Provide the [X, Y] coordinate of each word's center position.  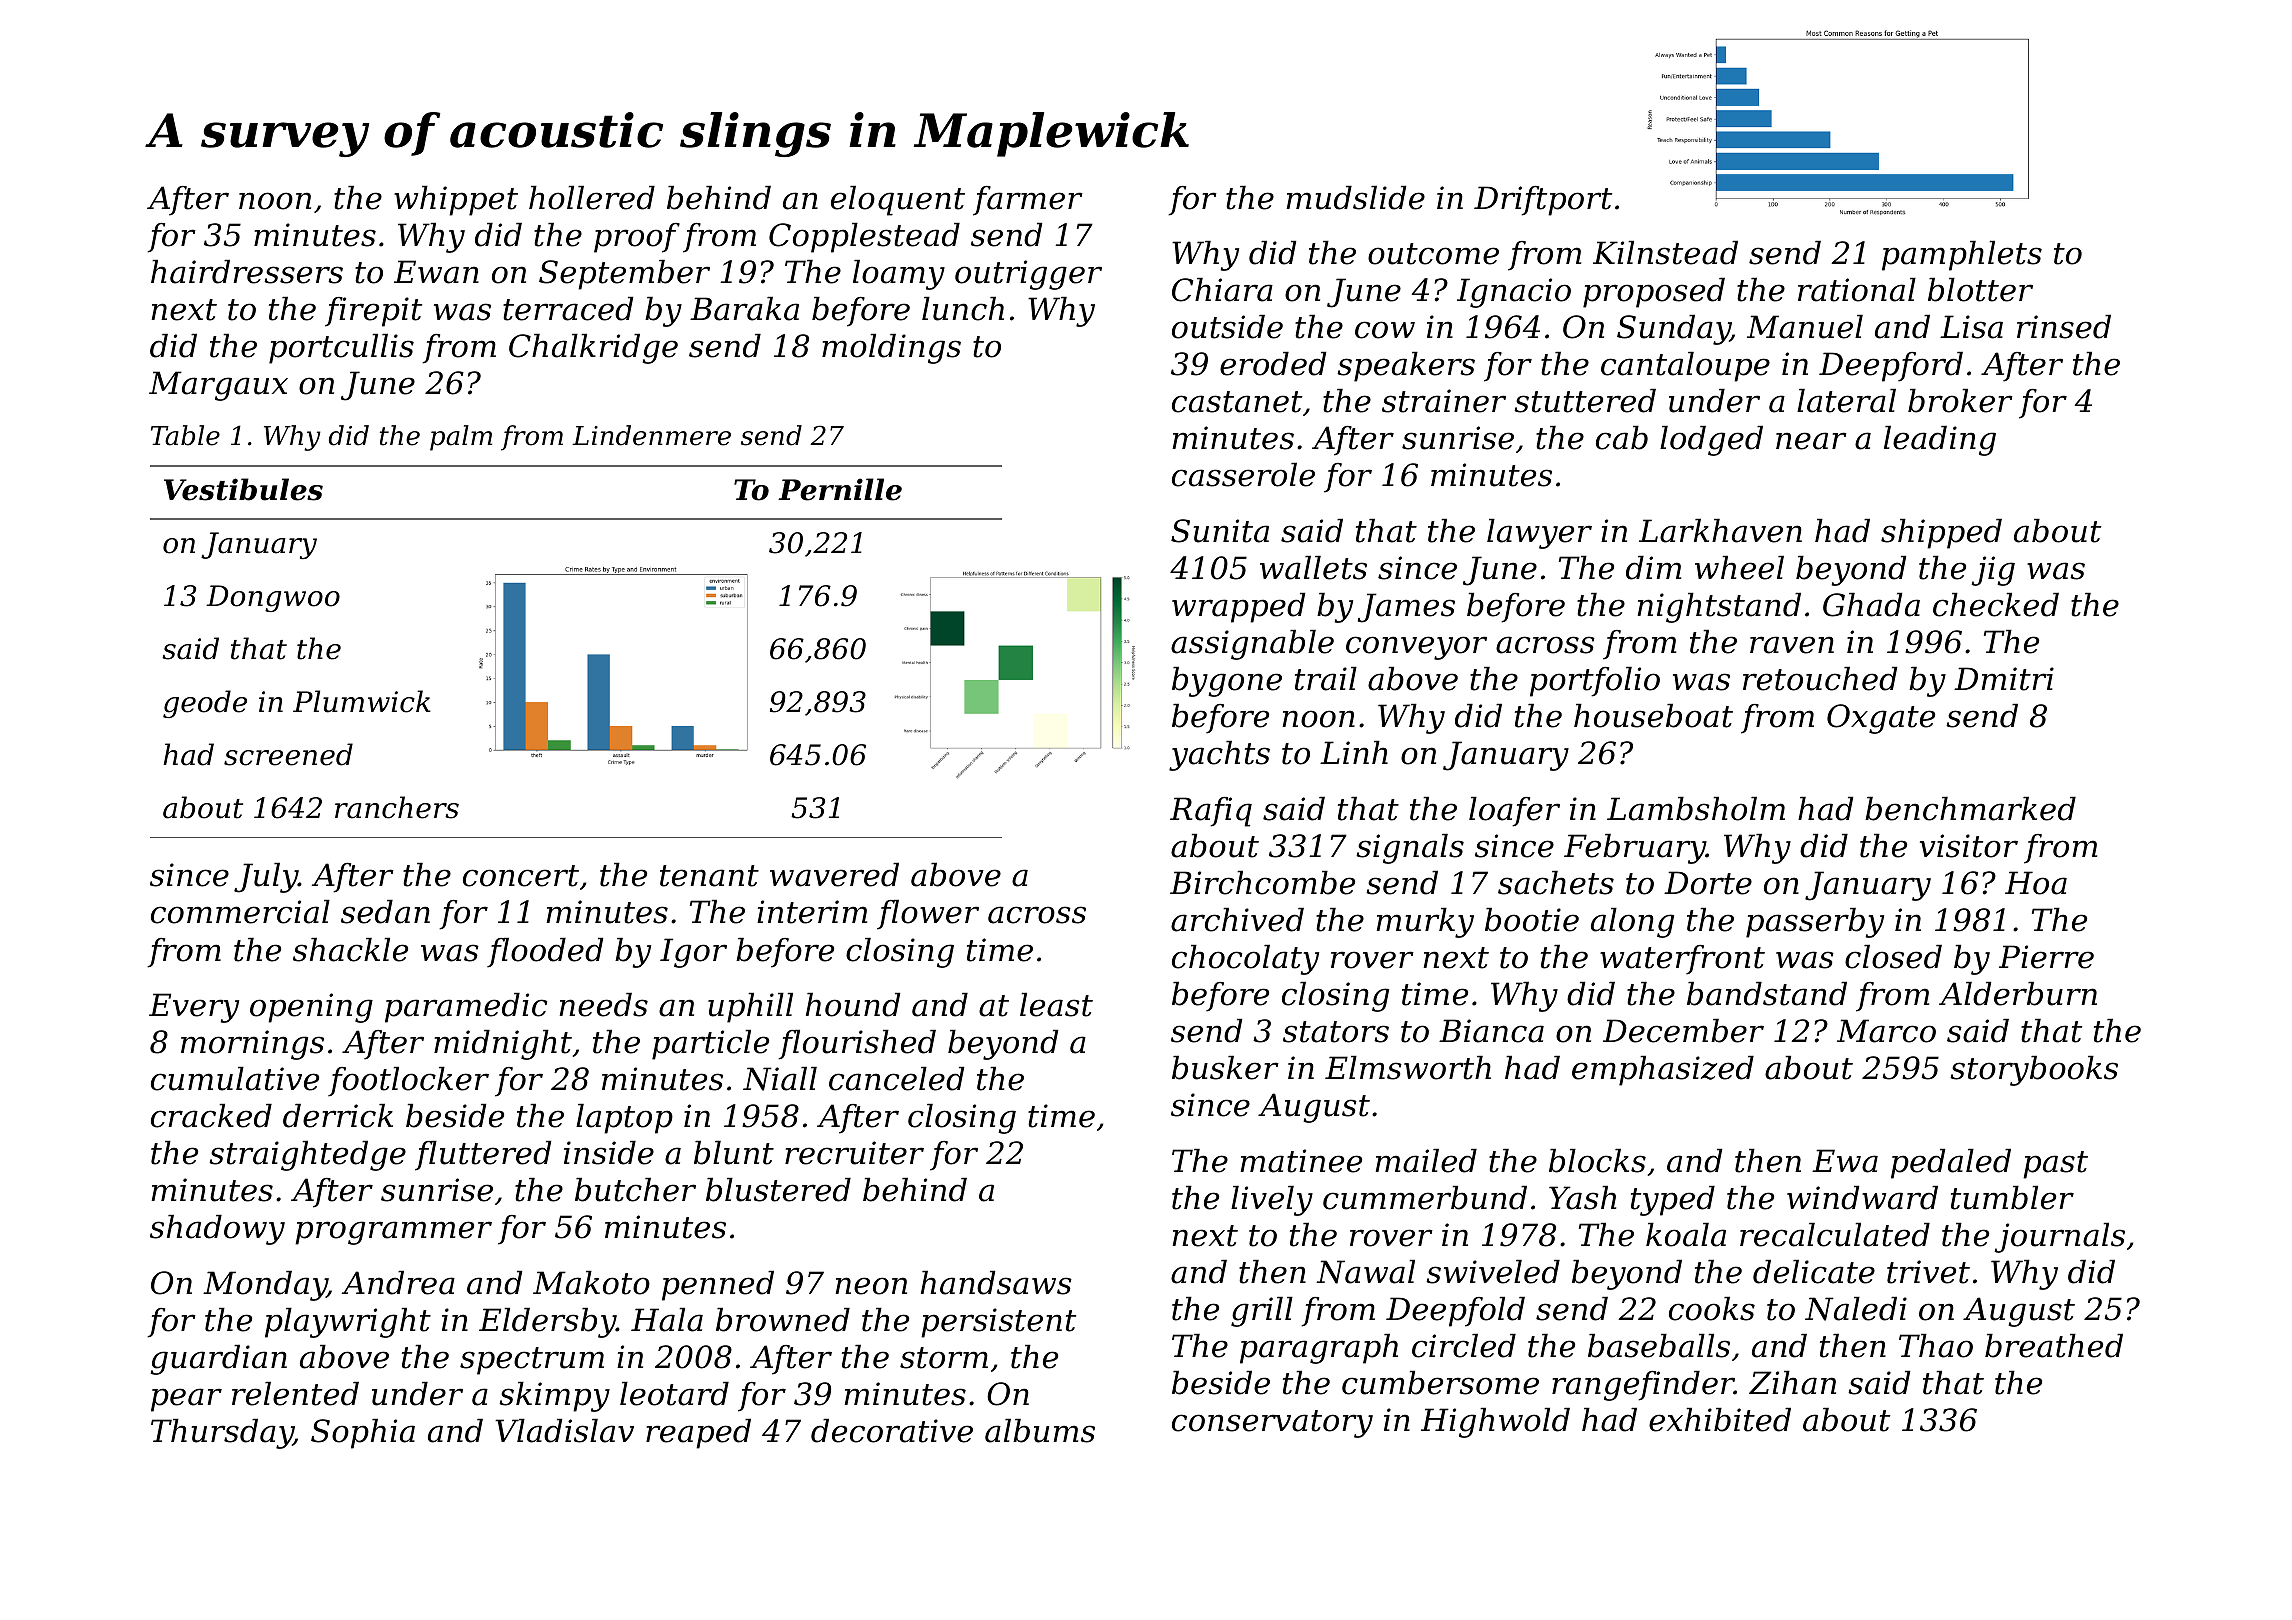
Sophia [363, 1433]
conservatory [1272, 1424]
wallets [1313, 567]
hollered [592, 197]
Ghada [1871, 604]
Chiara [1222, 289]
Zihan [1792, 1382]
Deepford [1891, 366]
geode [205, 704]
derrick [338, 1115]
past [2055, 1165]
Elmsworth [1408, 1067]
